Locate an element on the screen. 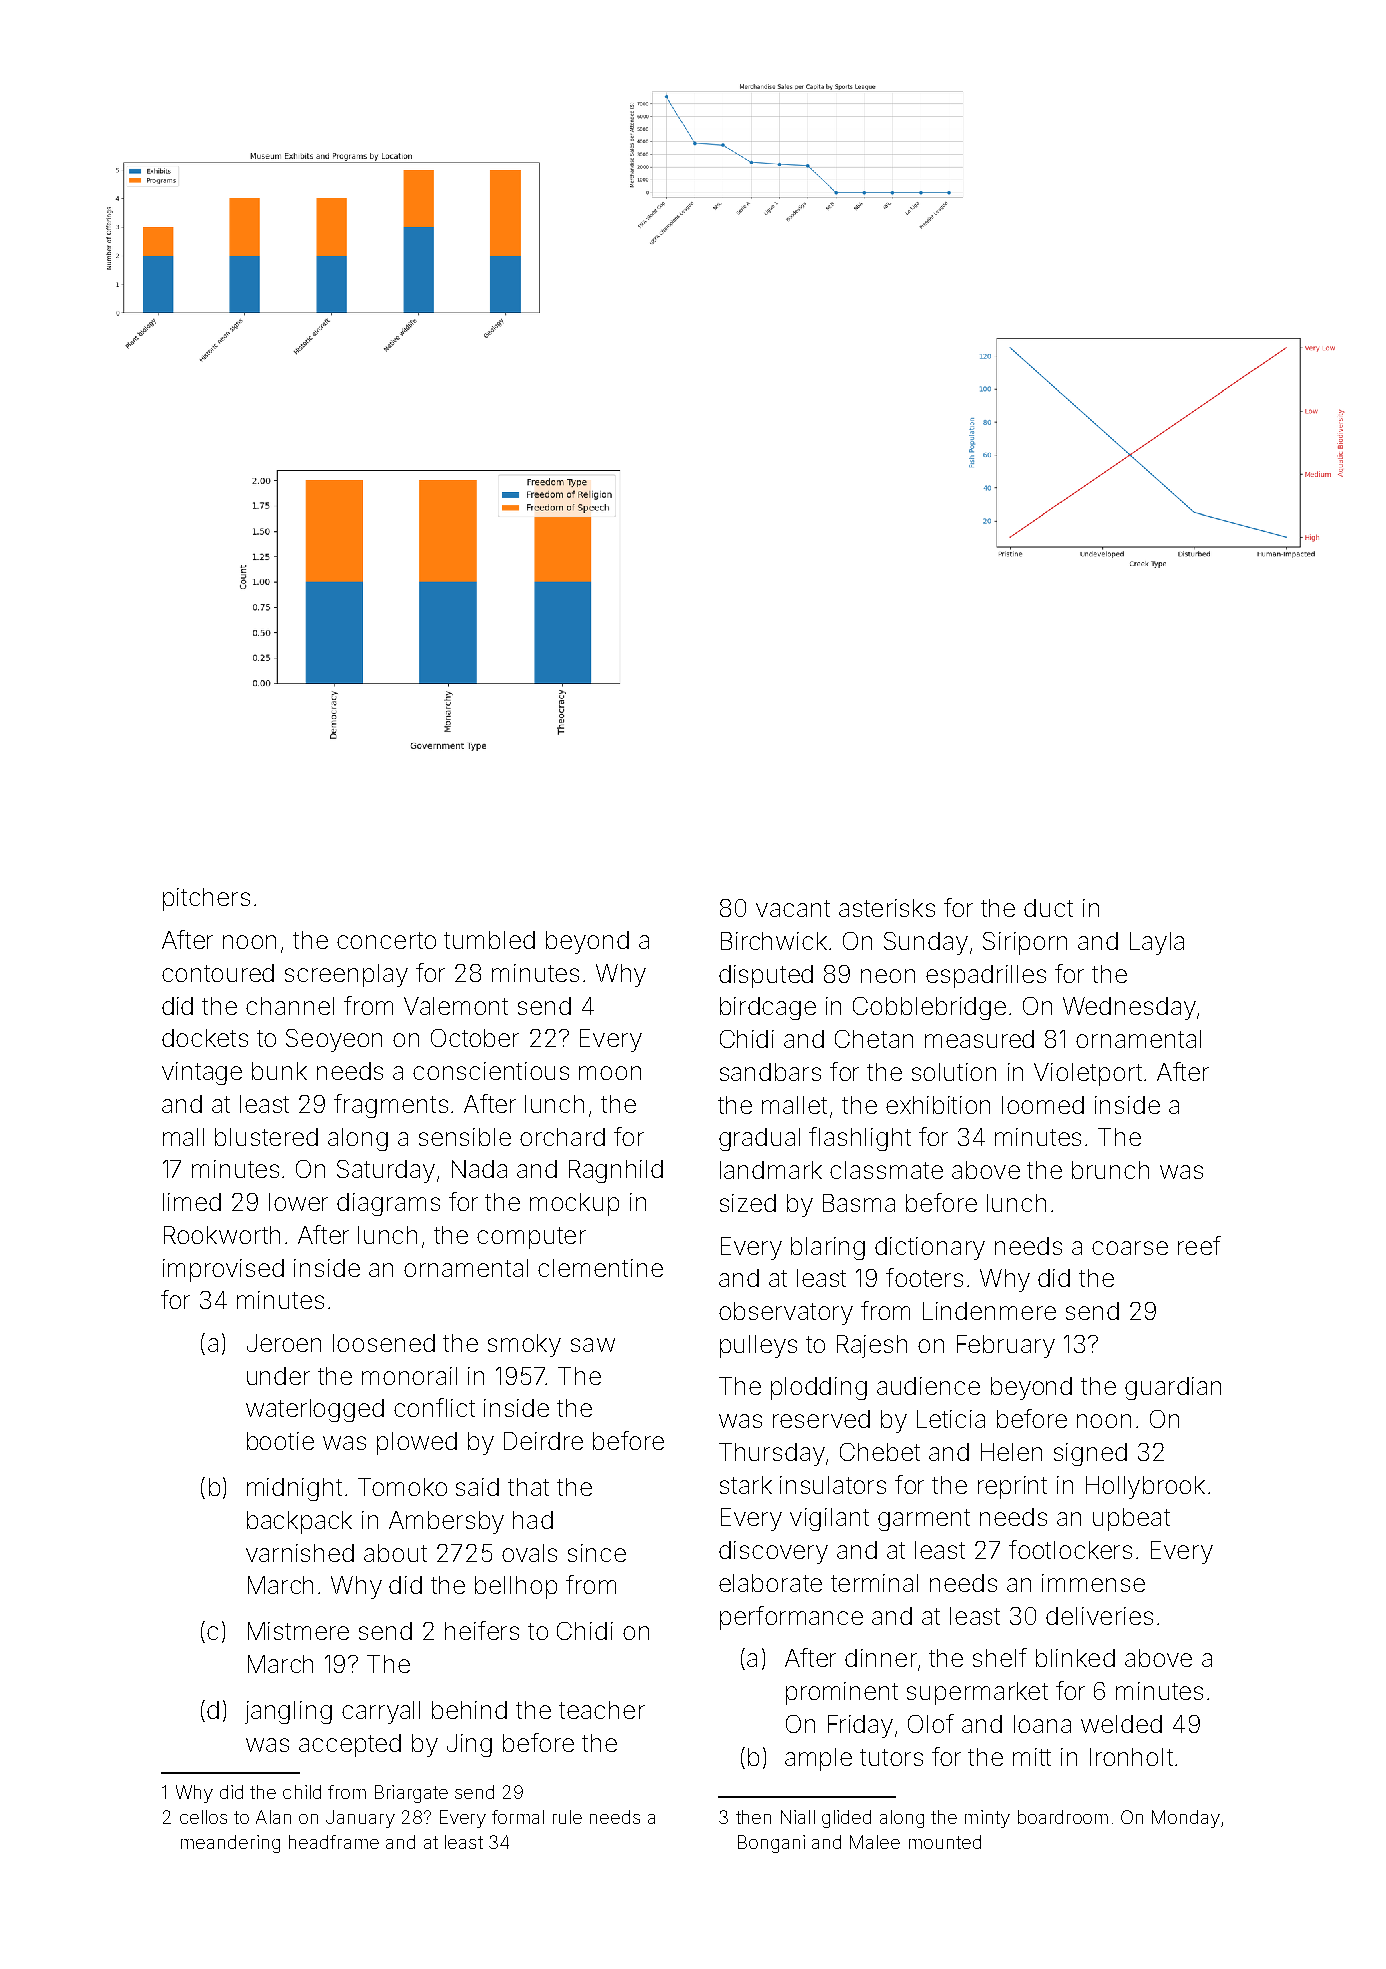  Jeroen is located at coordinates (284, 1343).
